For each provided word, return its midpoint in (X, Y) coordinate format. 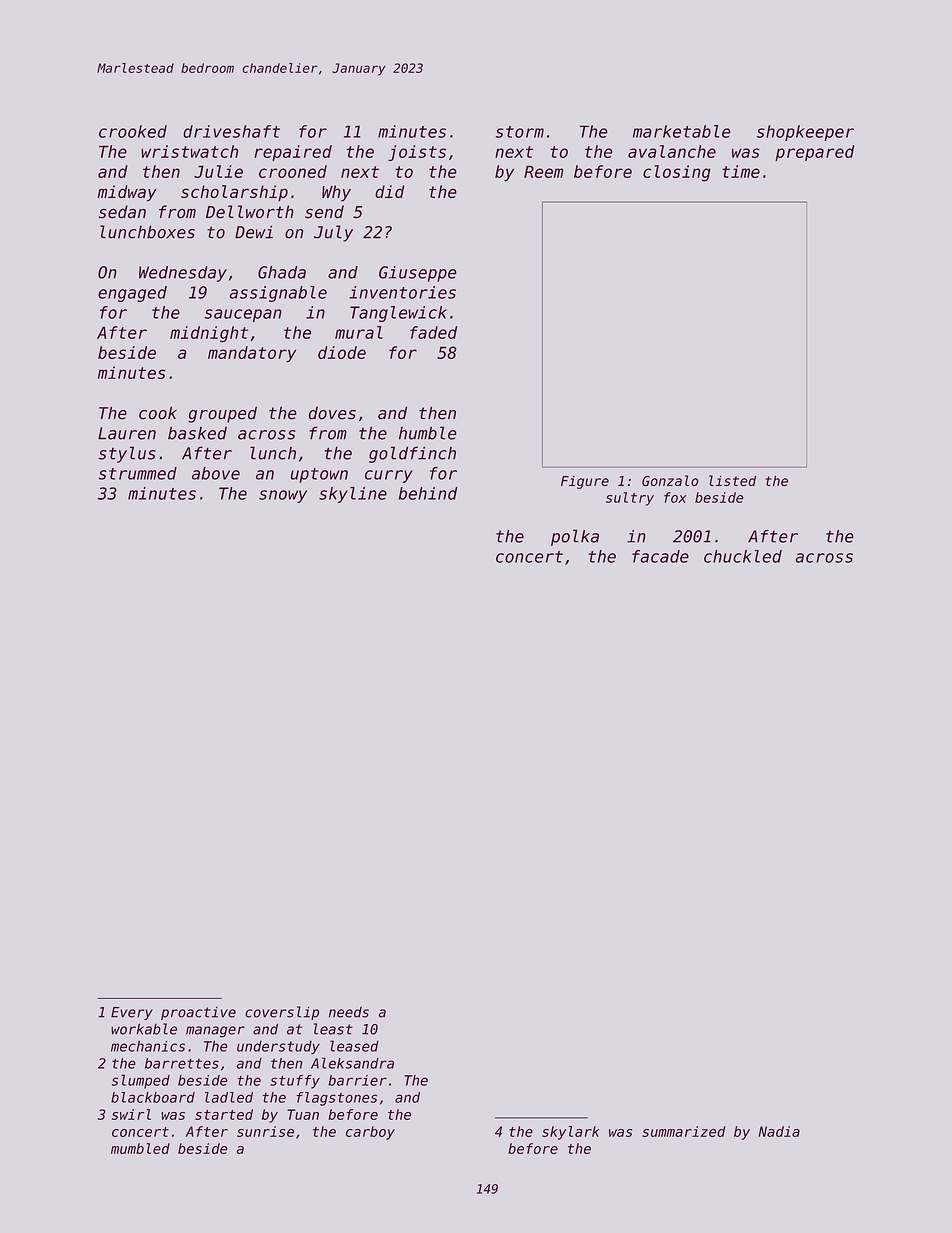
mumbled (140, 1148)
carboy (370, 1133)
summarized (683, 1131)
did (389, 191)
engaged (132, 294)
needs (349, 1012)
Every (132, 1013)
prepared (814, 153)
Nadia (779, 1131)
